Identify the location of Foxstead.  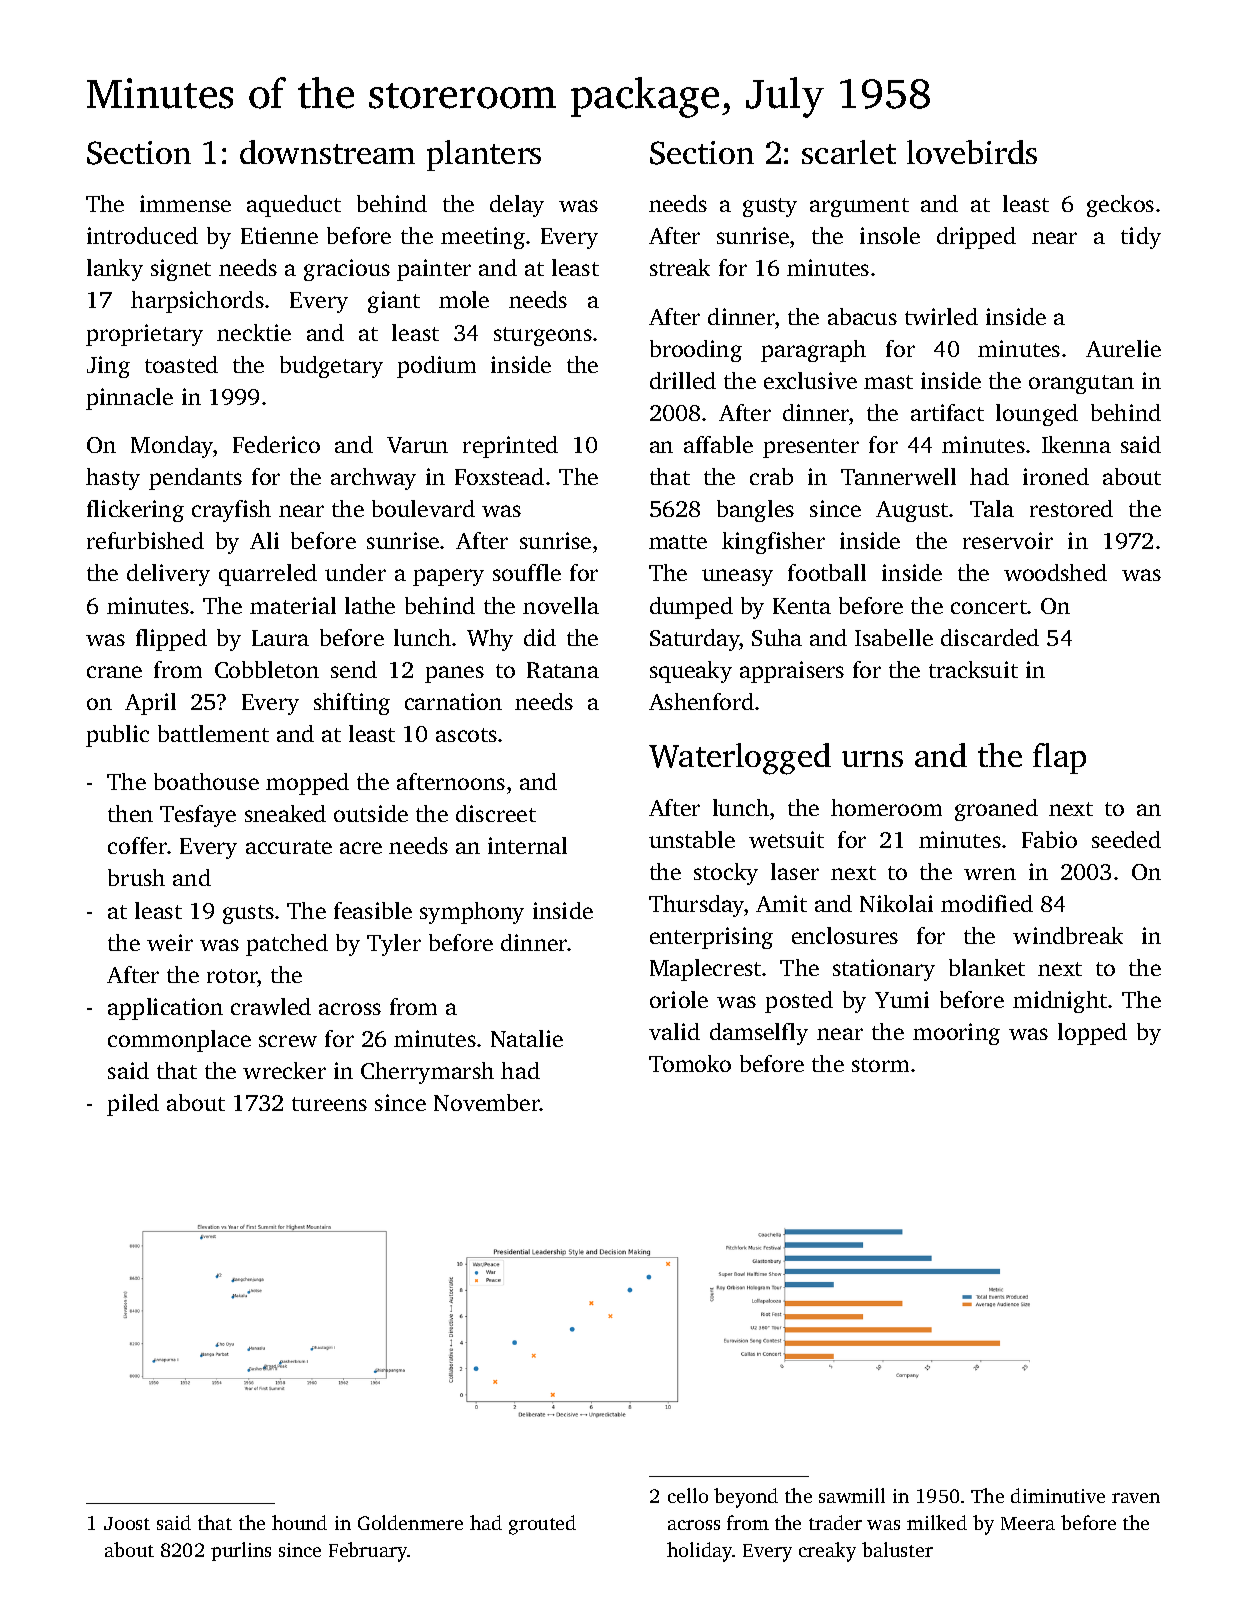
(499, 476).
